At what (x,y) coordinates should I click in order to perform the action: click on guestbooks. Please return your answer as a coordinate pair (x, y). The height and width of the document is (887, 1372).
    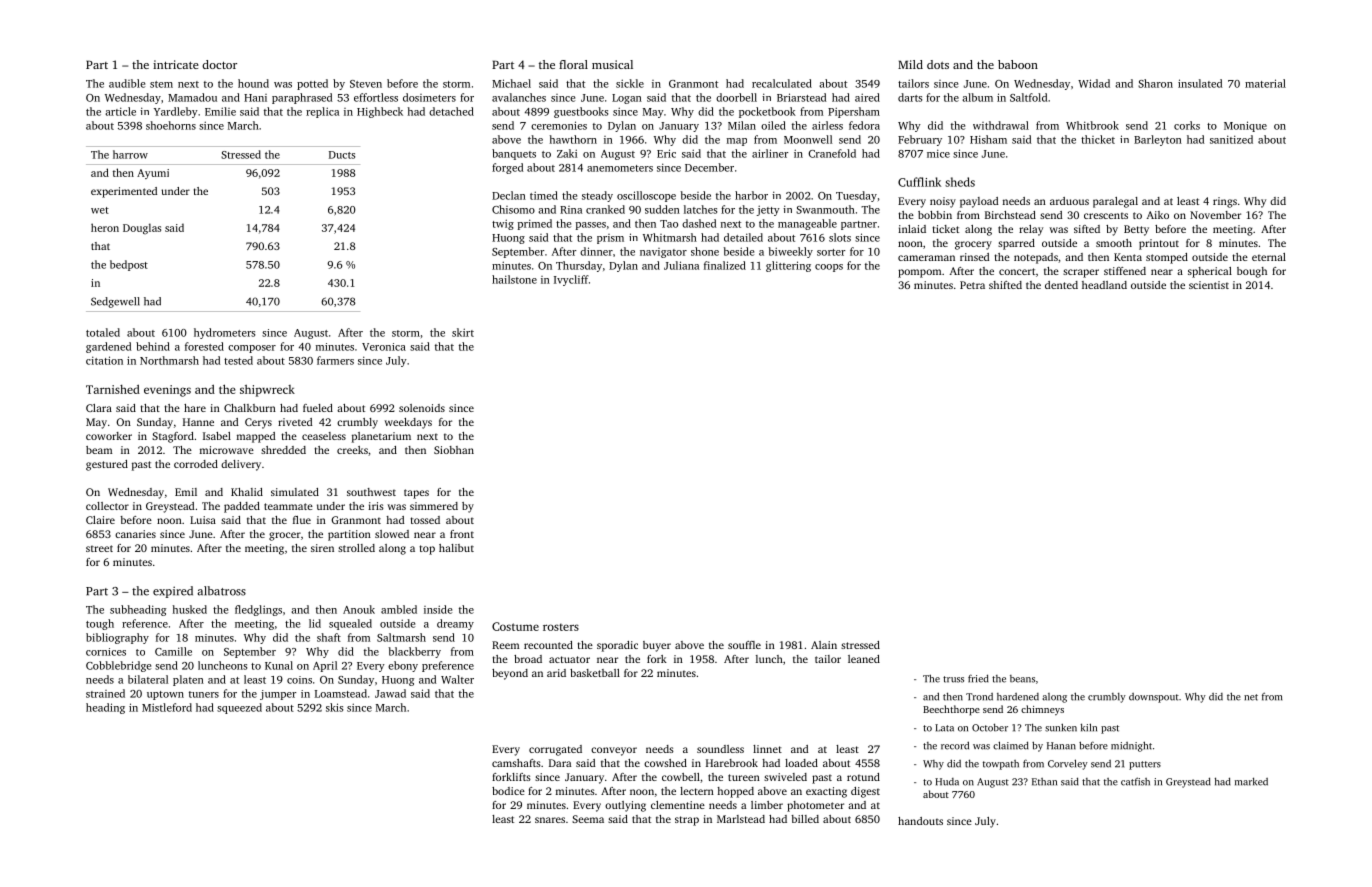
    Looking at the image, I should click on (581, 112).
